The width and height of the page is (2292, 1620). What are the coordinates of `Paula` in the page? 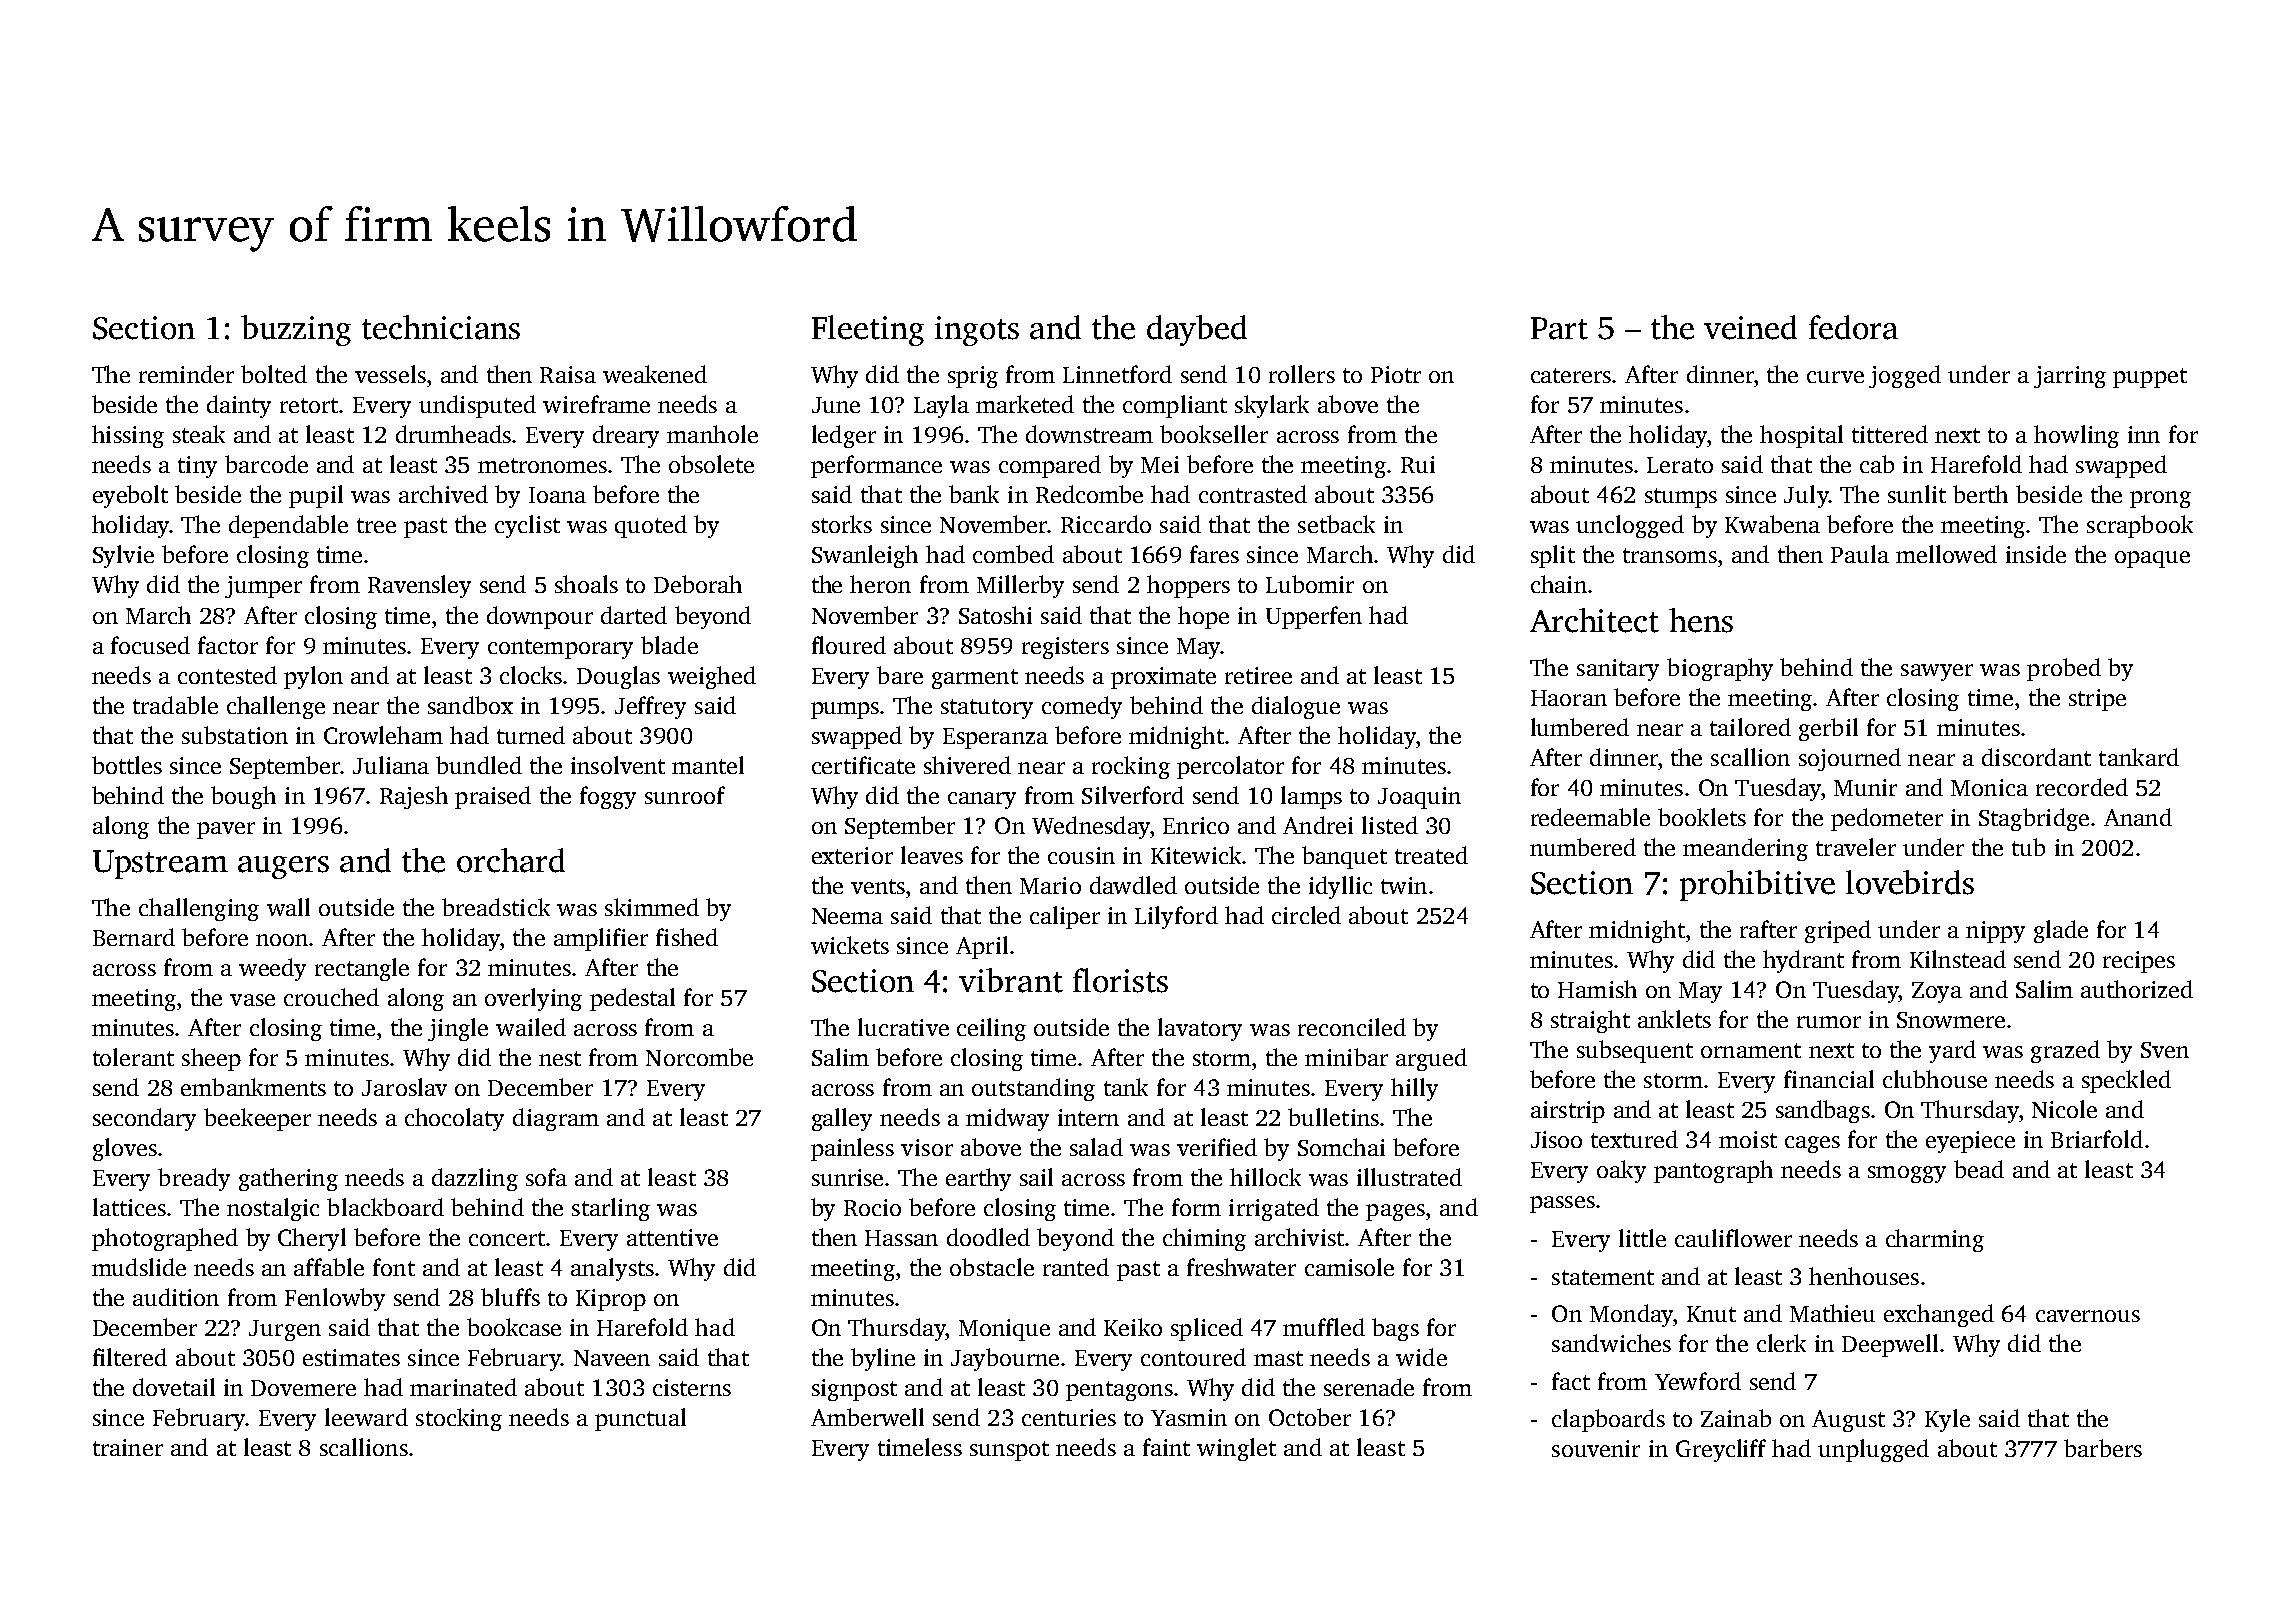 It's located at (1860, 554).
